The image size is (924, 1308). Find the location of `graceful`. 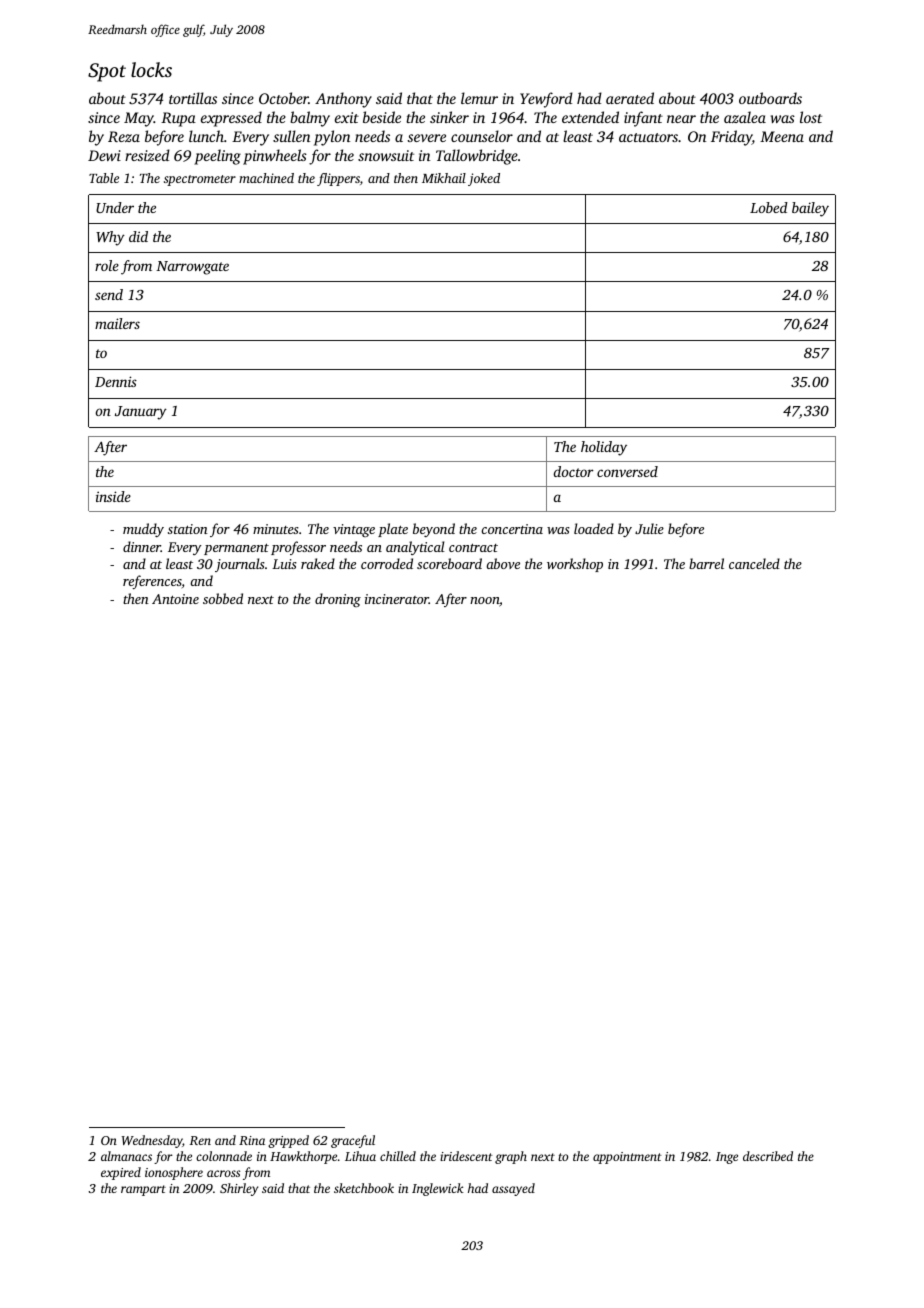

graceful is located at coordinates (353, 1141).
